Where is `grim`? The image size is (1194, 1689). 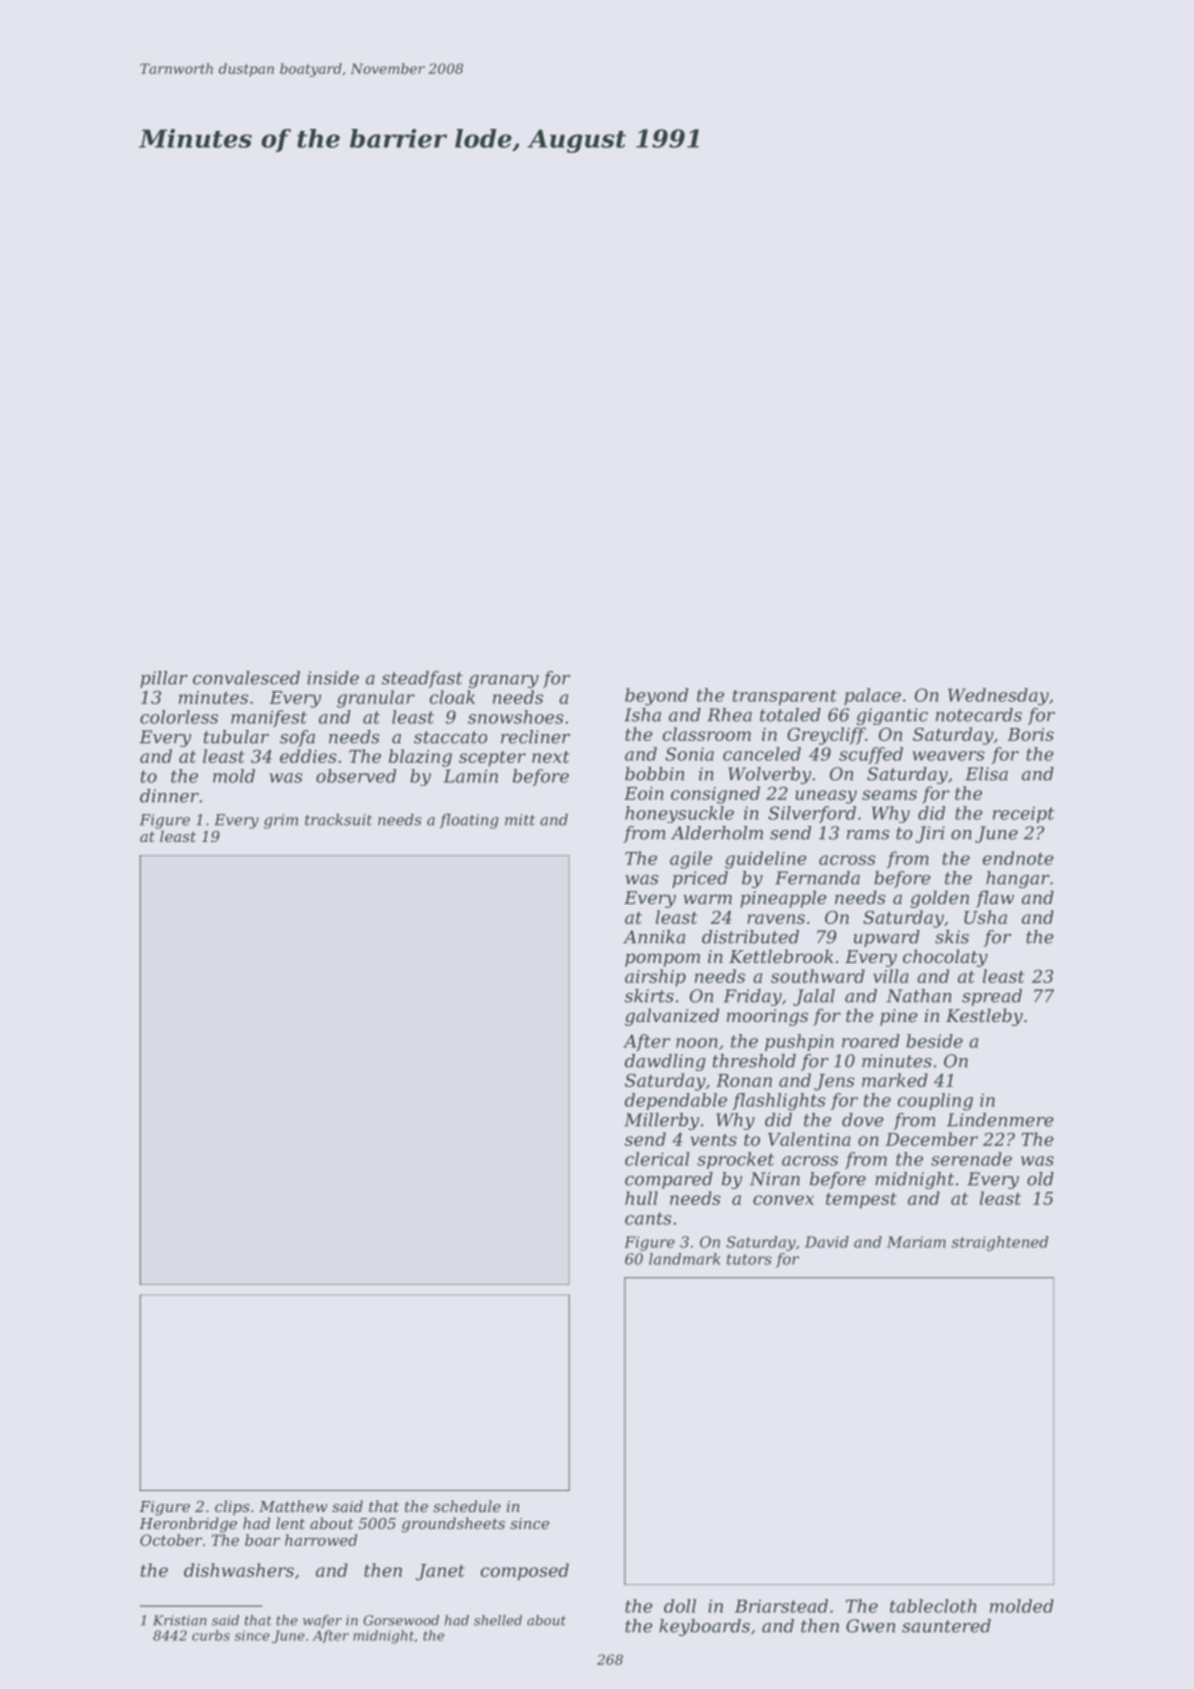
grim is located at coordinates (281, 821).
